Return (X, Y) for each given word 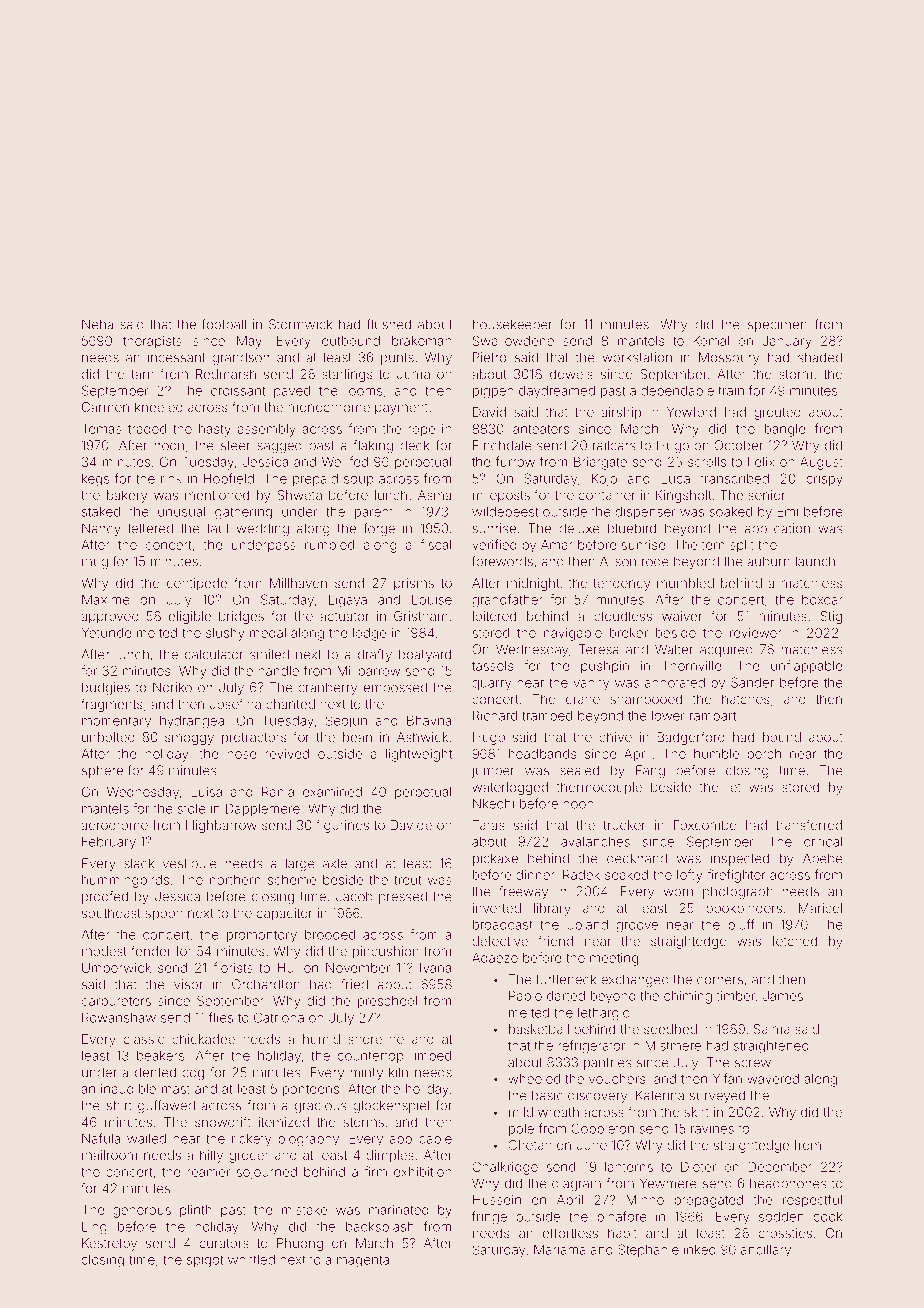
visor (188, 984)
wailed (146, 1138)
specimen (777, 325)
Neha (97, 324)
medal (268, 633)
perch (764, 755)
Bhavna (429, 720)
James (783, 996)
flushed (389, 324)
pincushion (386, 952)
